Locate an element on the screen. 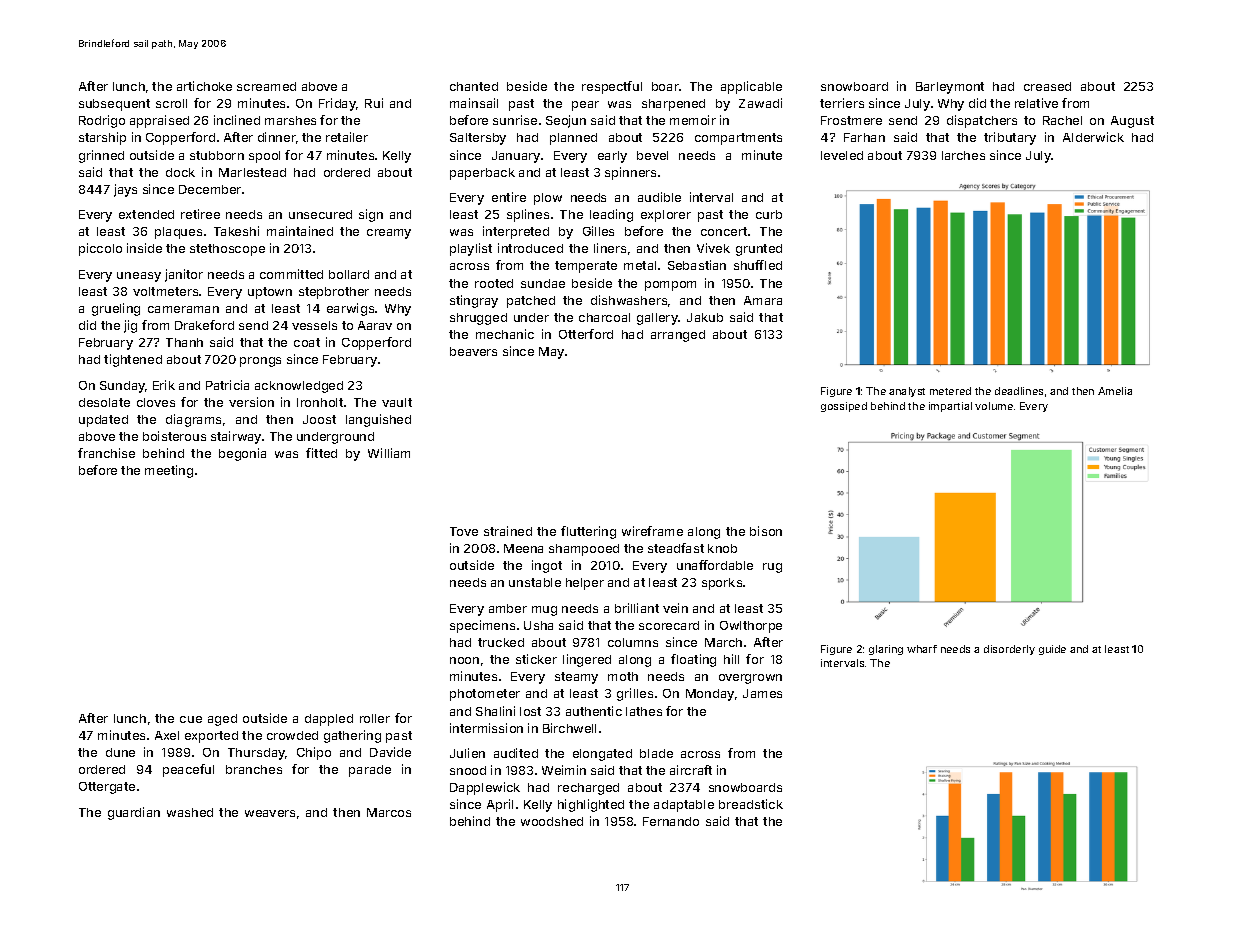  Marlestead is located at coordinates (252, 172).
